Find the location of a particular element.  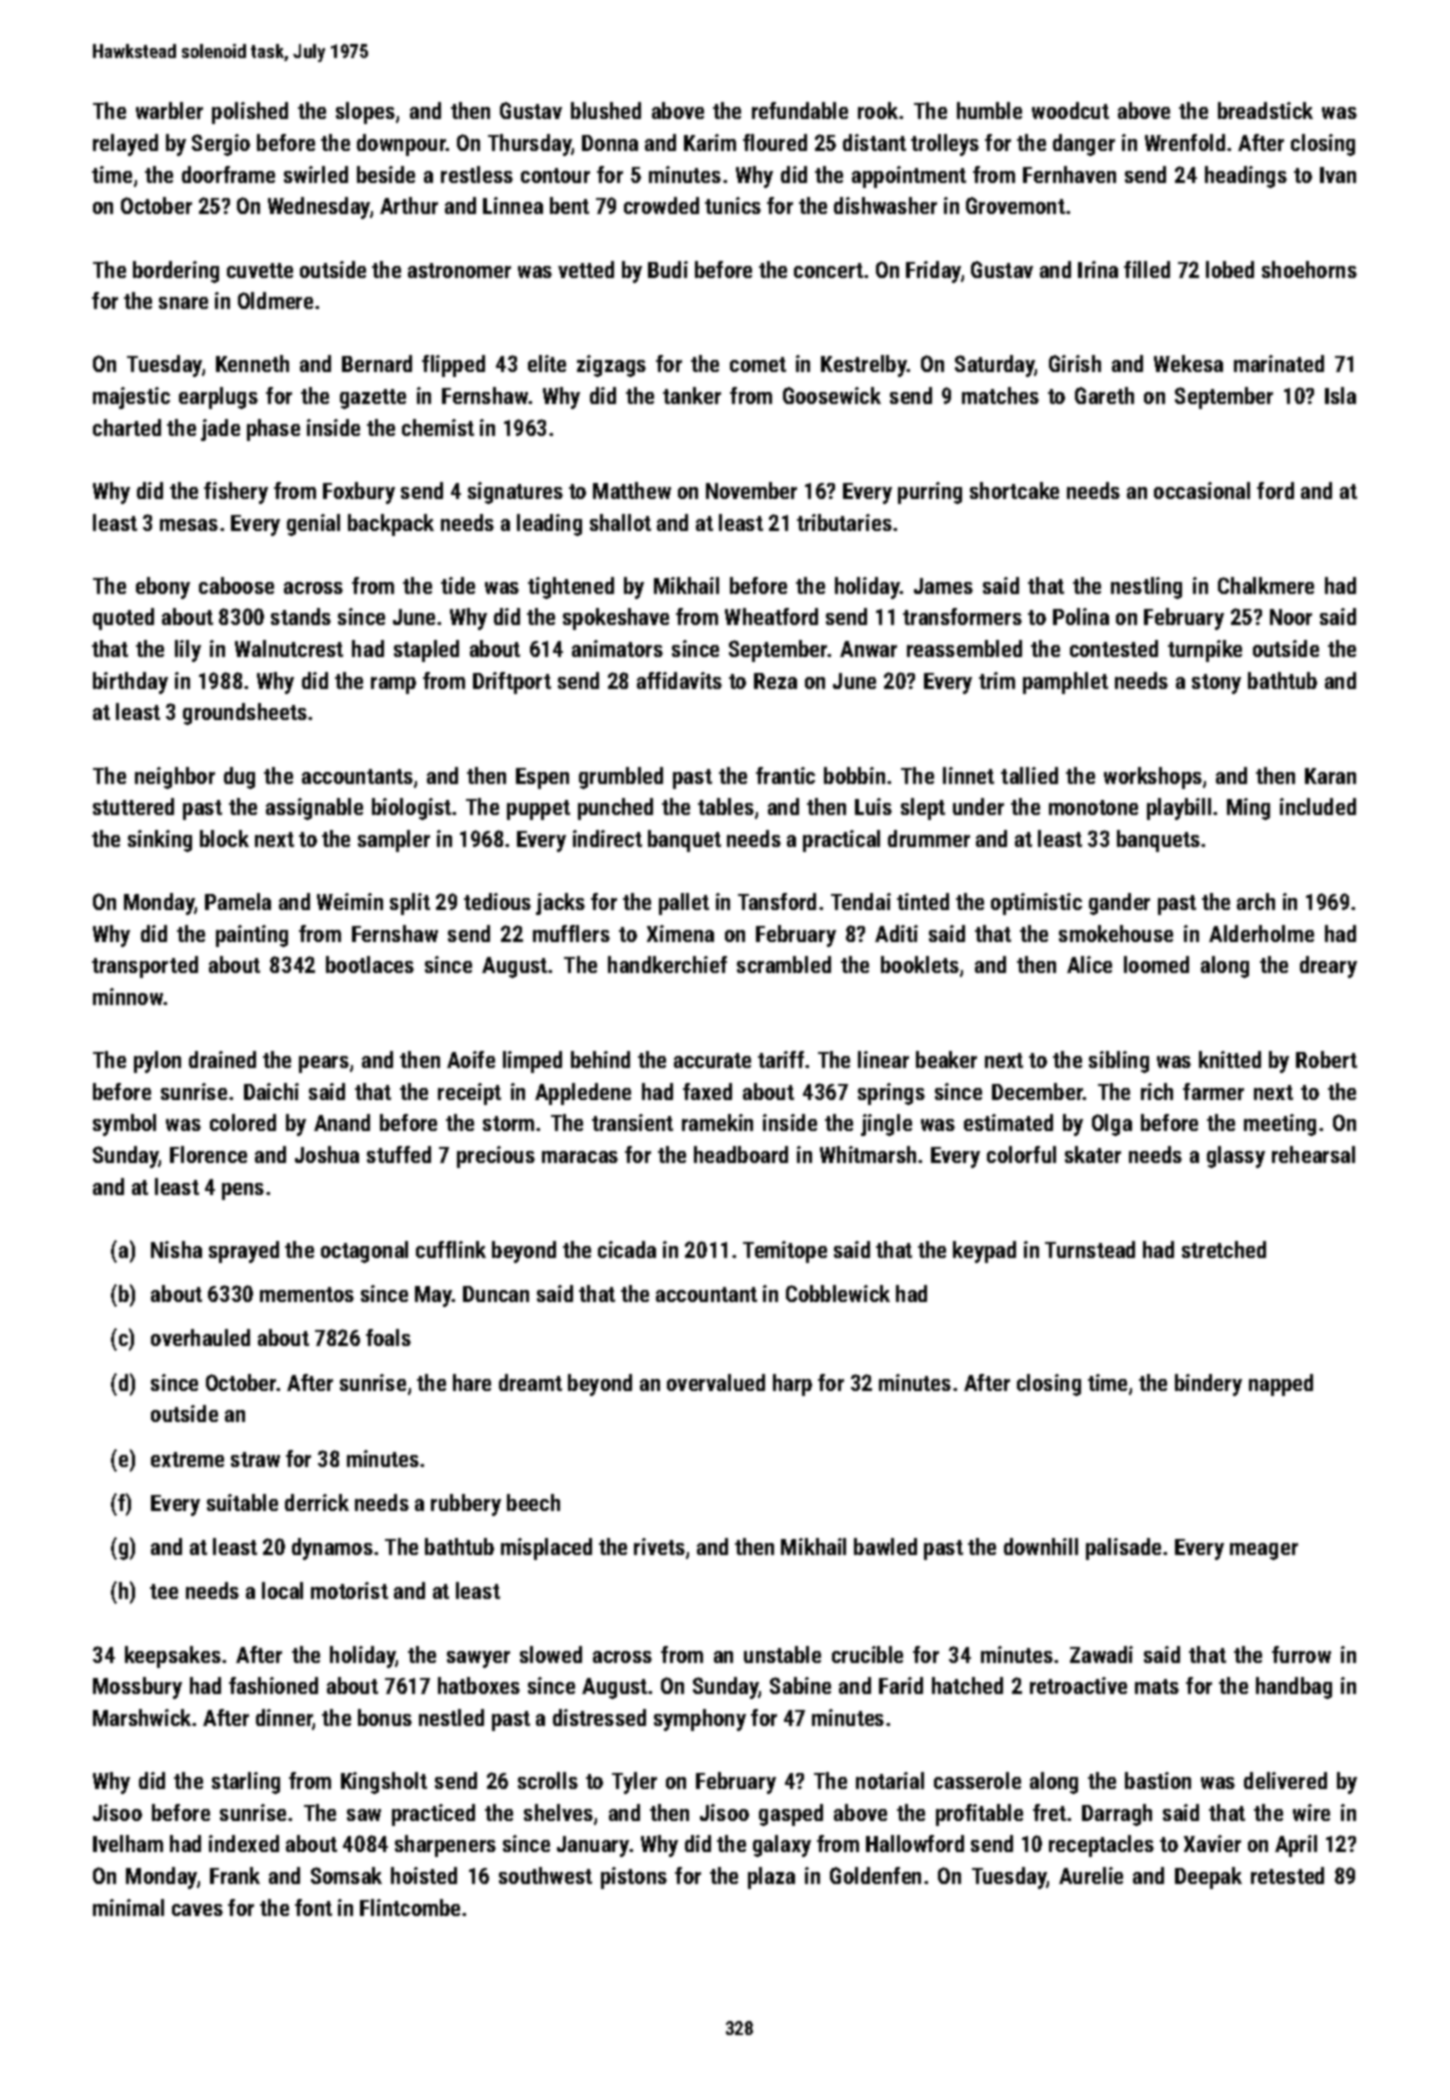

Kestrelby is located at coordinates (864, 366).
